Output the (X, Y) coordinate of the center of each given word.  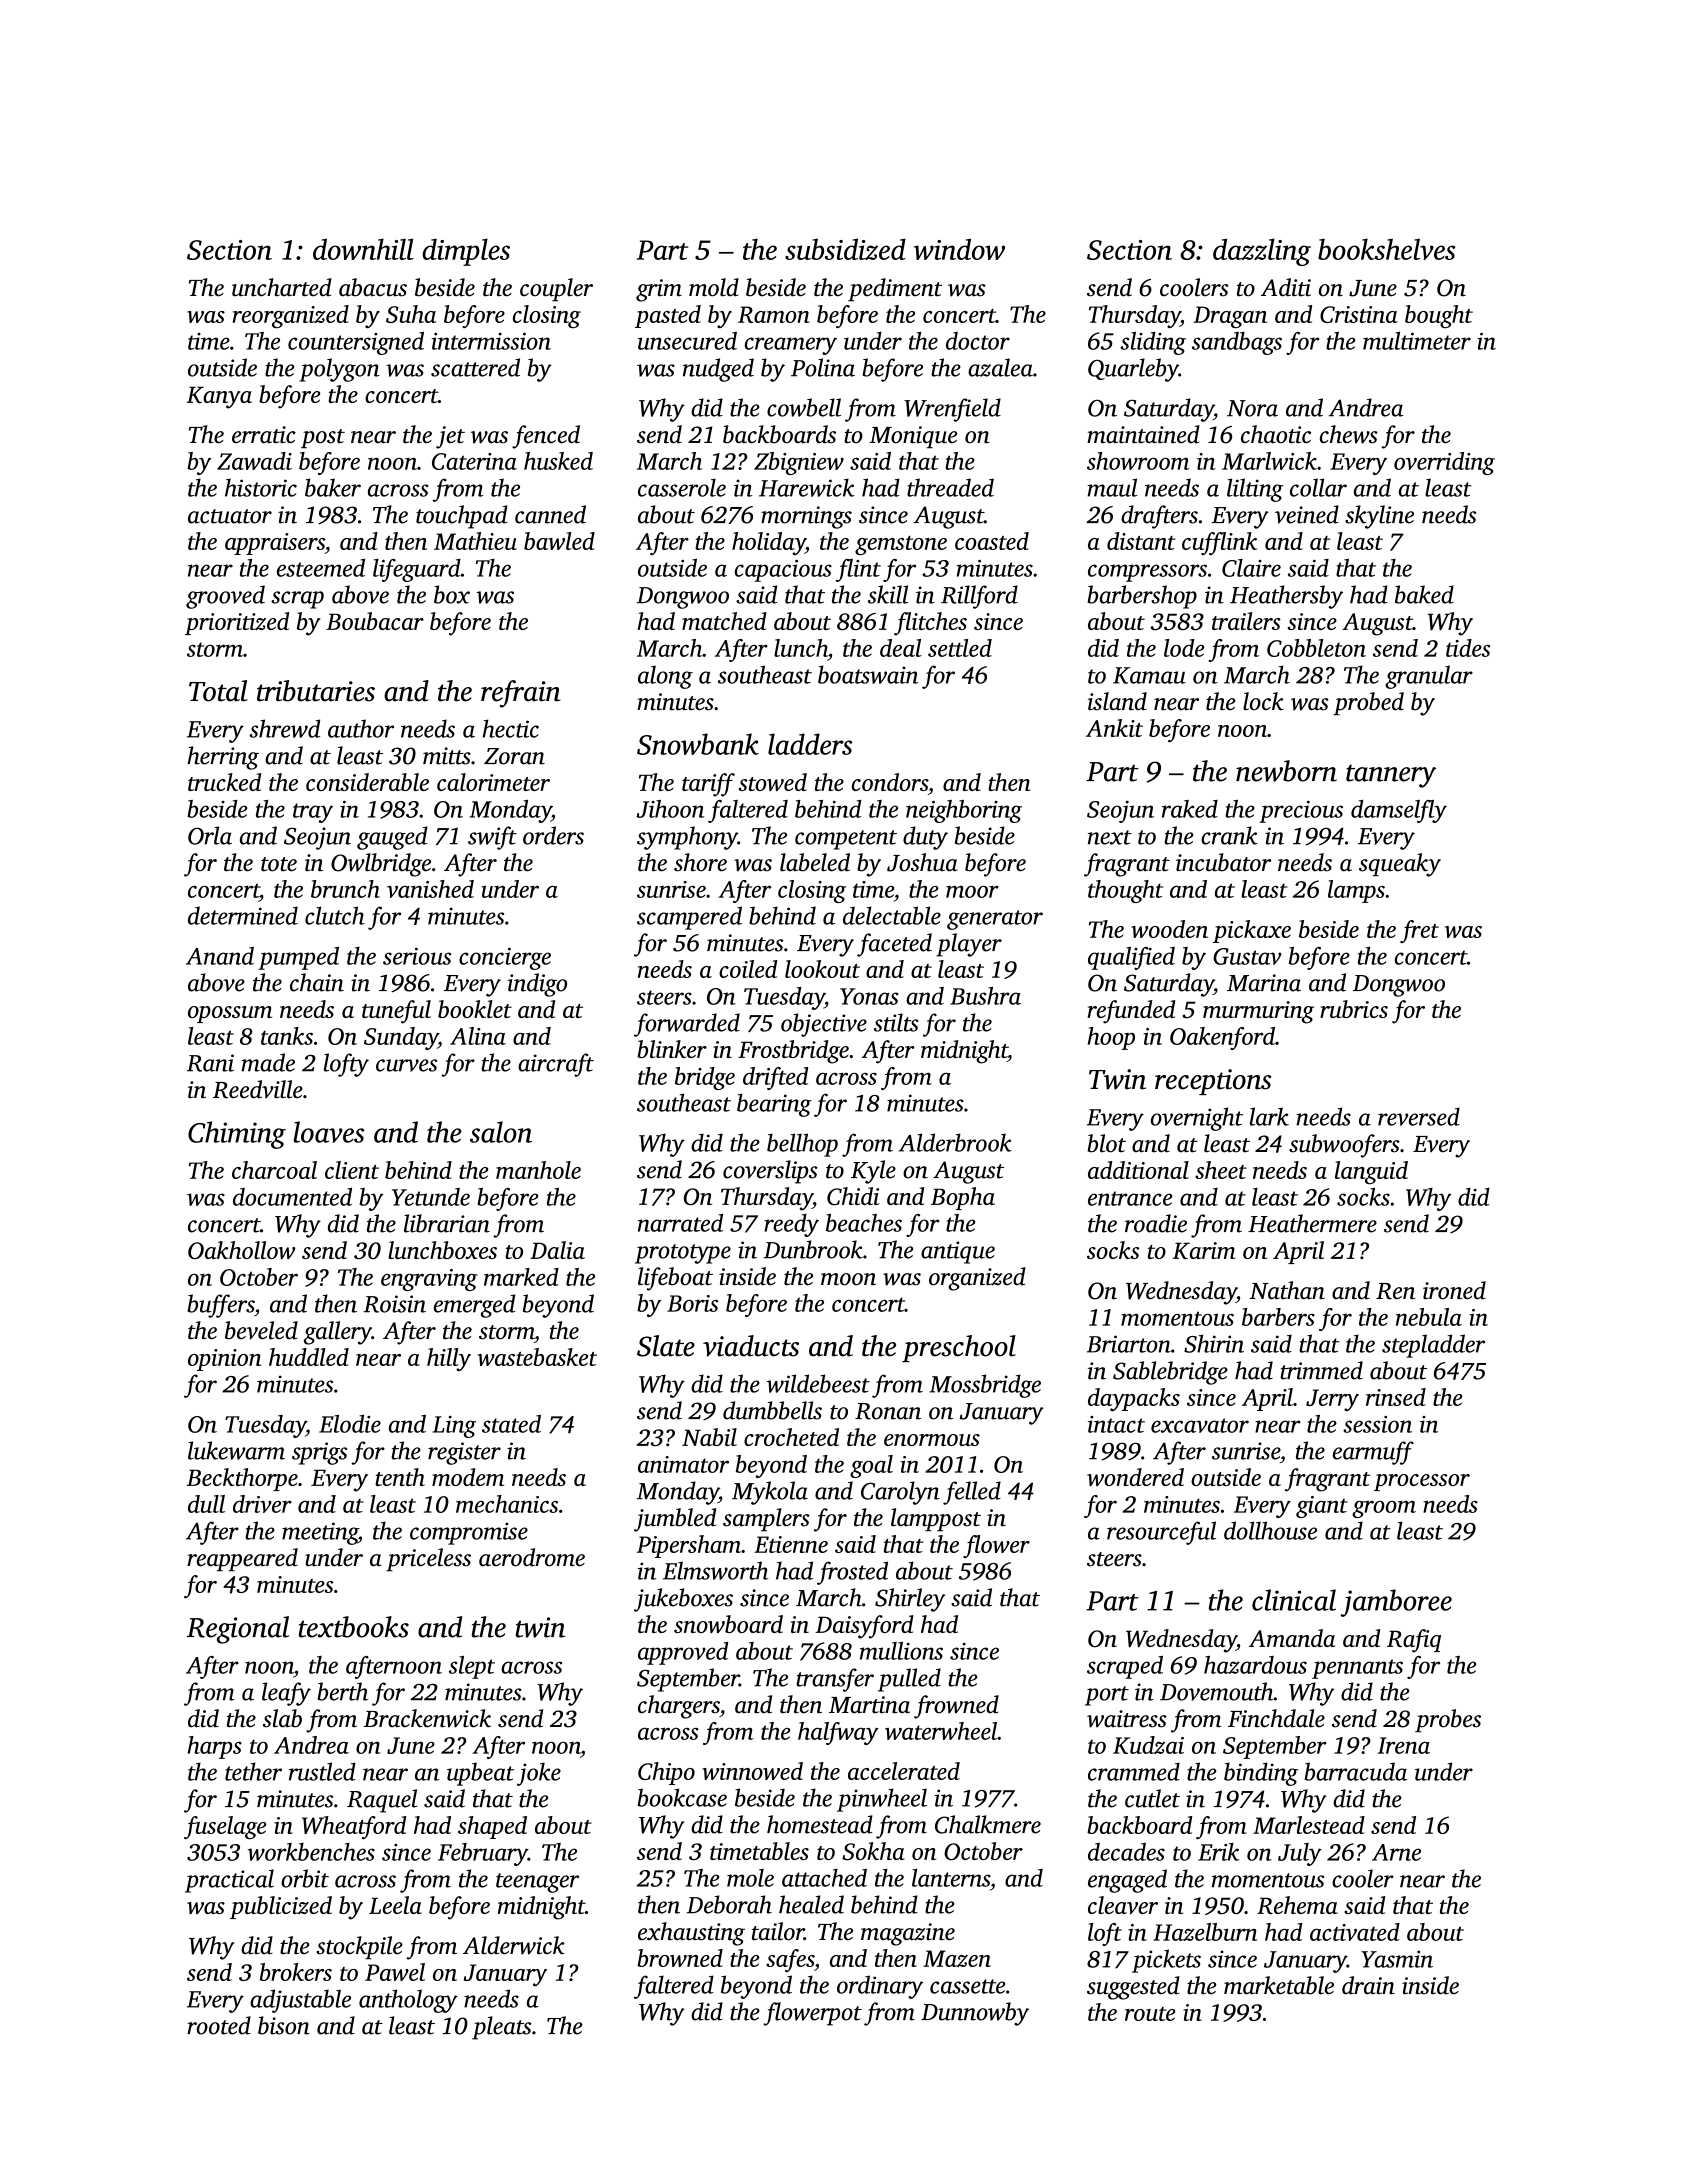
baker (333, 487)
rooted (219, 2025)
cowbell (804, 407)
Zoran (514, 756)
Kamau (1149, 675)
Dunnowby (975, 2014)
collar (1318, 487)
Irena (1404, 1745)
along (665, 677)
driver (262, 1504)
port (1107, 1696)
